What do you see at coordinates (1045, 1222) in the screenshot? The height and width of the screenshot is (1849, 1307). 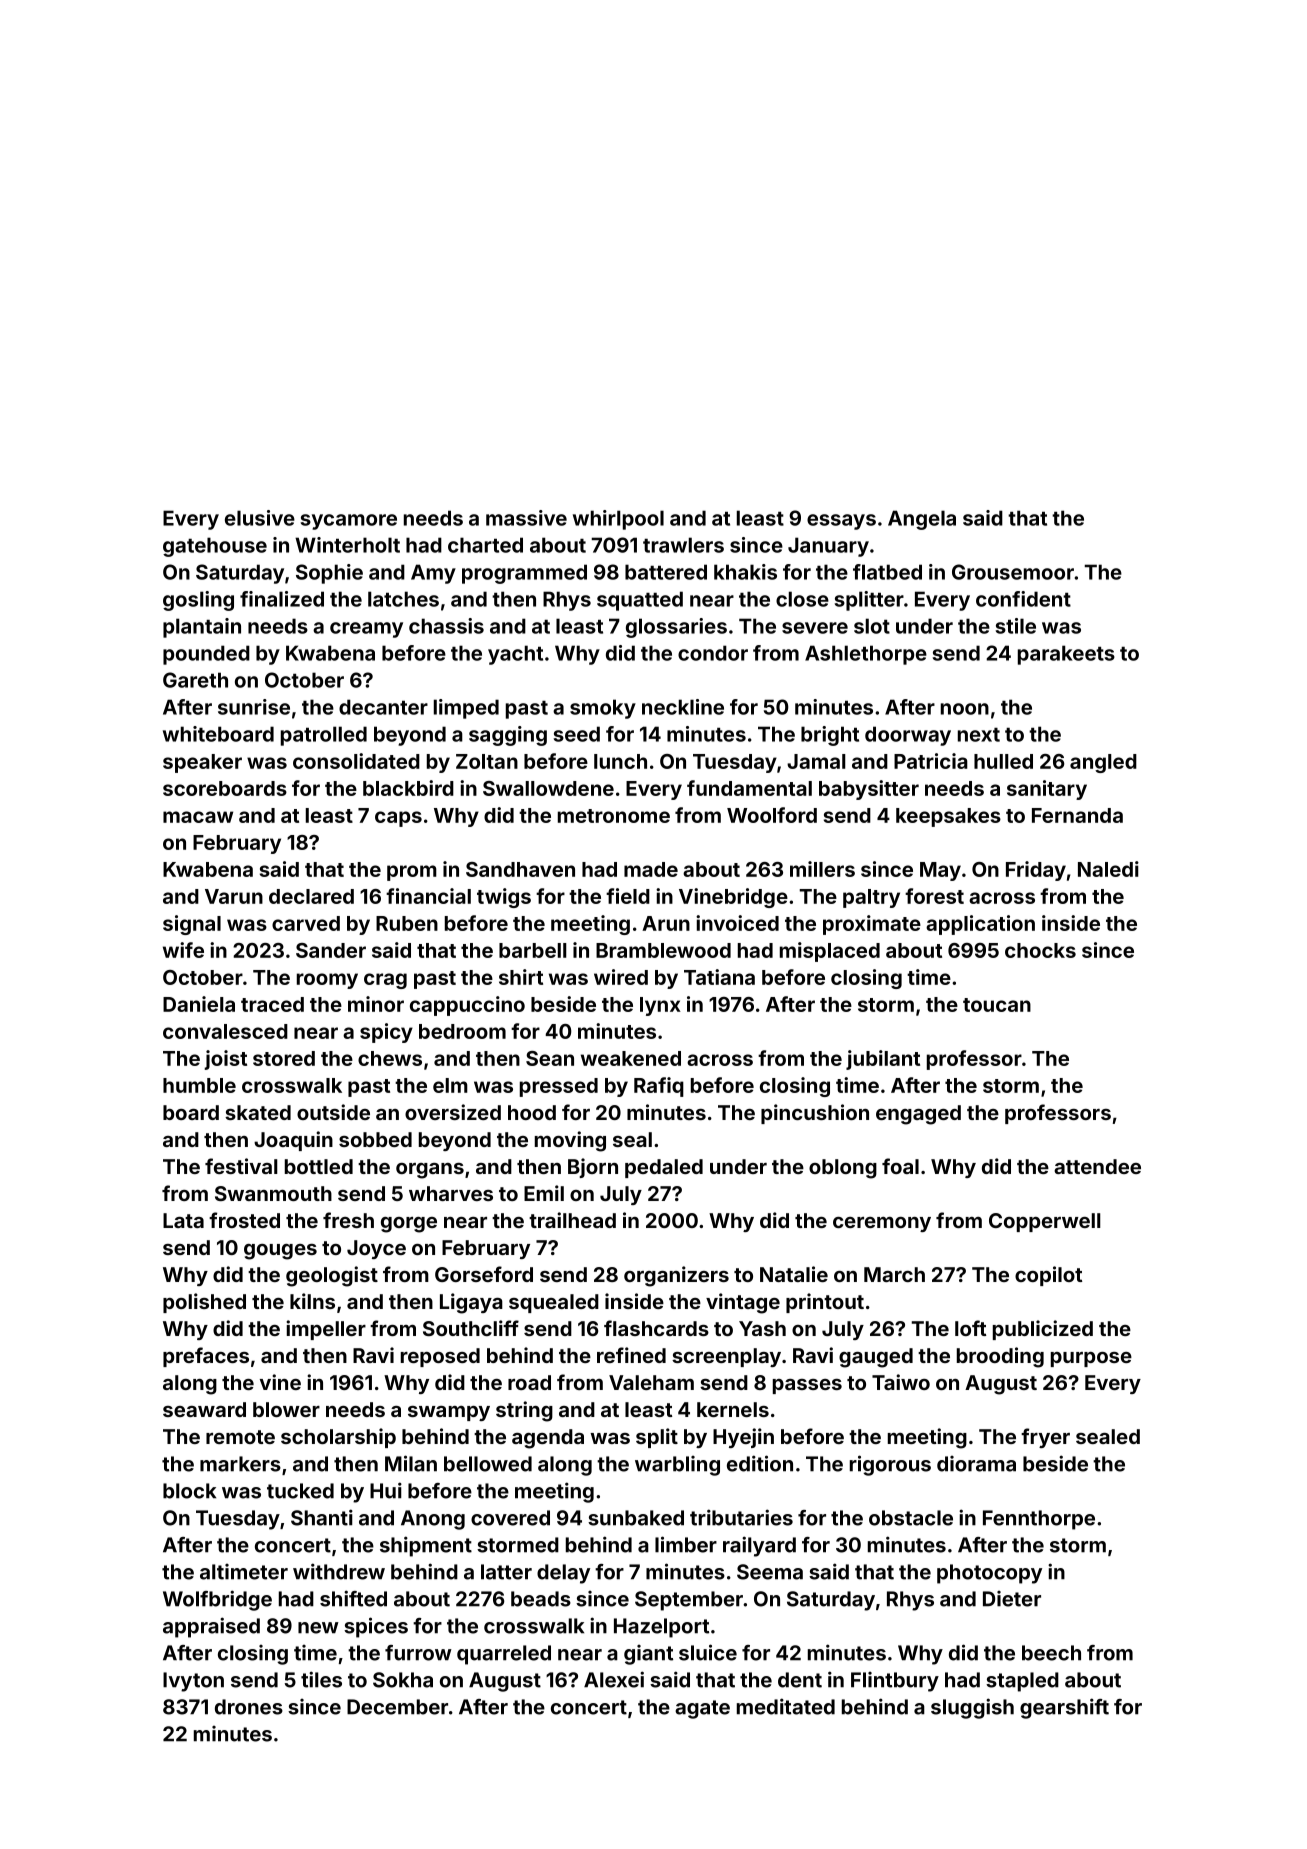 I see `Copperwell` at bounding box center [1045, 1222].
